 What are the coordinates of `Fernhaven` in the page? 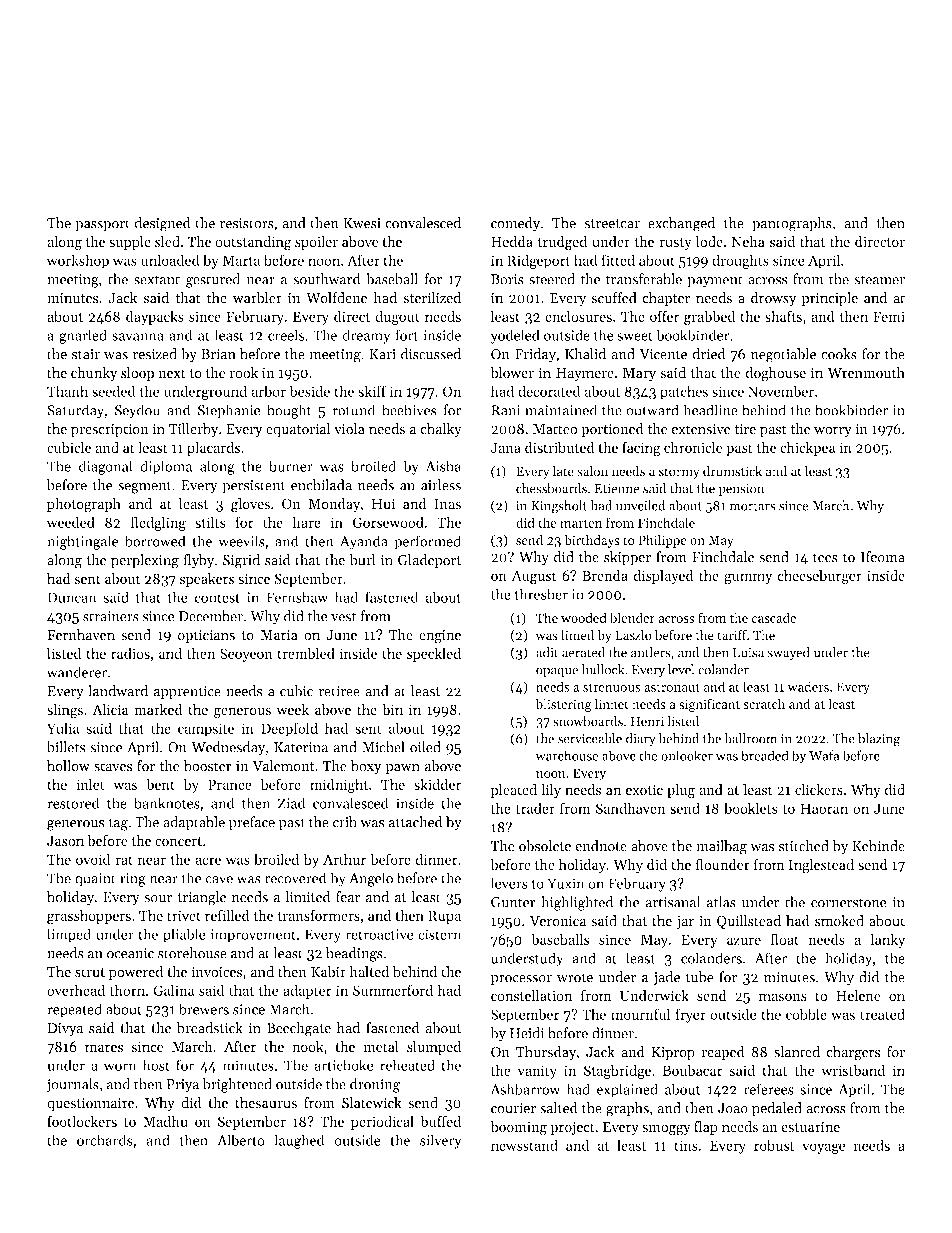 It's located at (81, 635).
